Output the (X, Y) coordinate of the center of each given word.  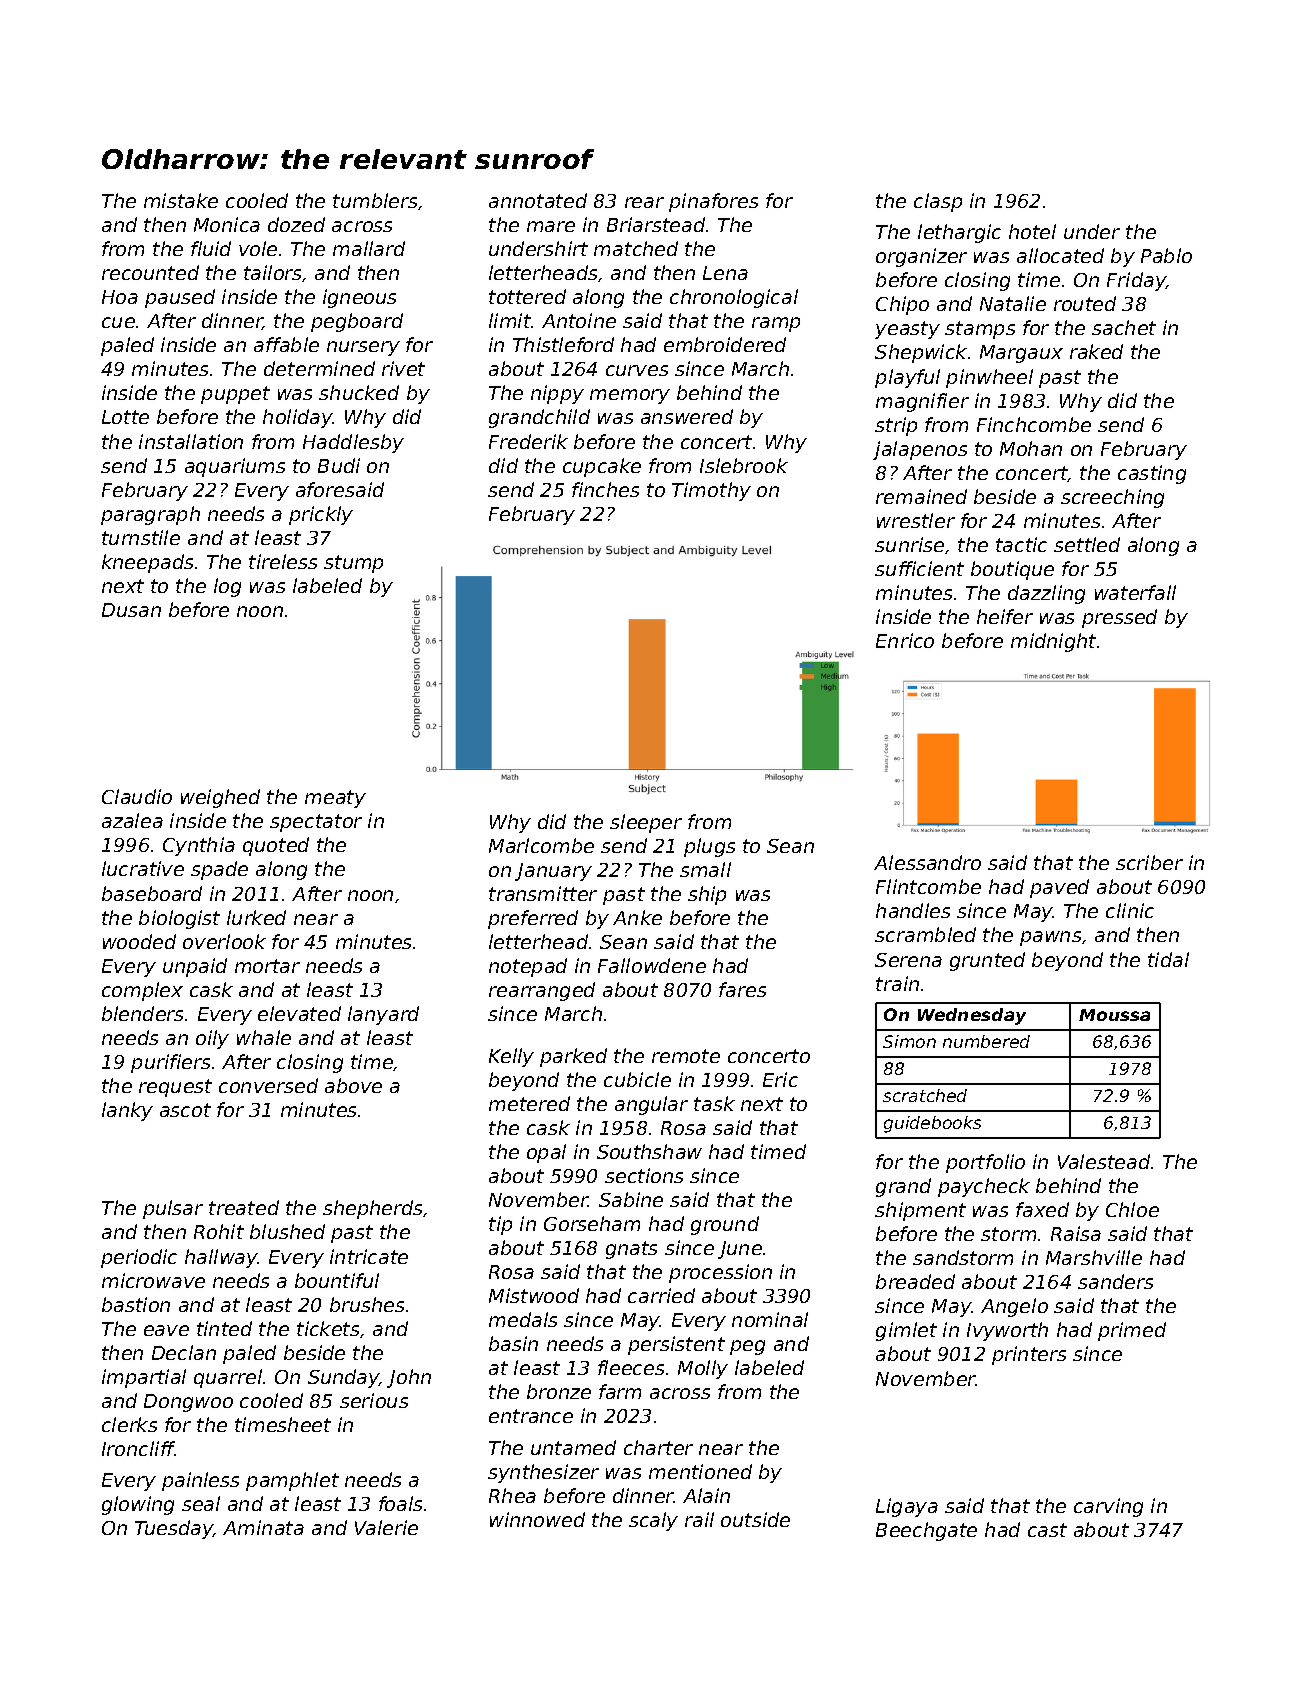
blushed (287, 1231)
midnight (1053, 642)
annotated (538, 200)
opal (546, 1153)
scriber (1149, 862)
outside (755, 1519)
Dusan (131, 610)
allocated (1060, 255)
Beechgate (926, 1531)
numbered (986, 1041)
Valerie (386, 1527)
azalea (132, 820)
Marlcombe (541, 845)
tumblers (376, 201)
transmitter (543, 893)
